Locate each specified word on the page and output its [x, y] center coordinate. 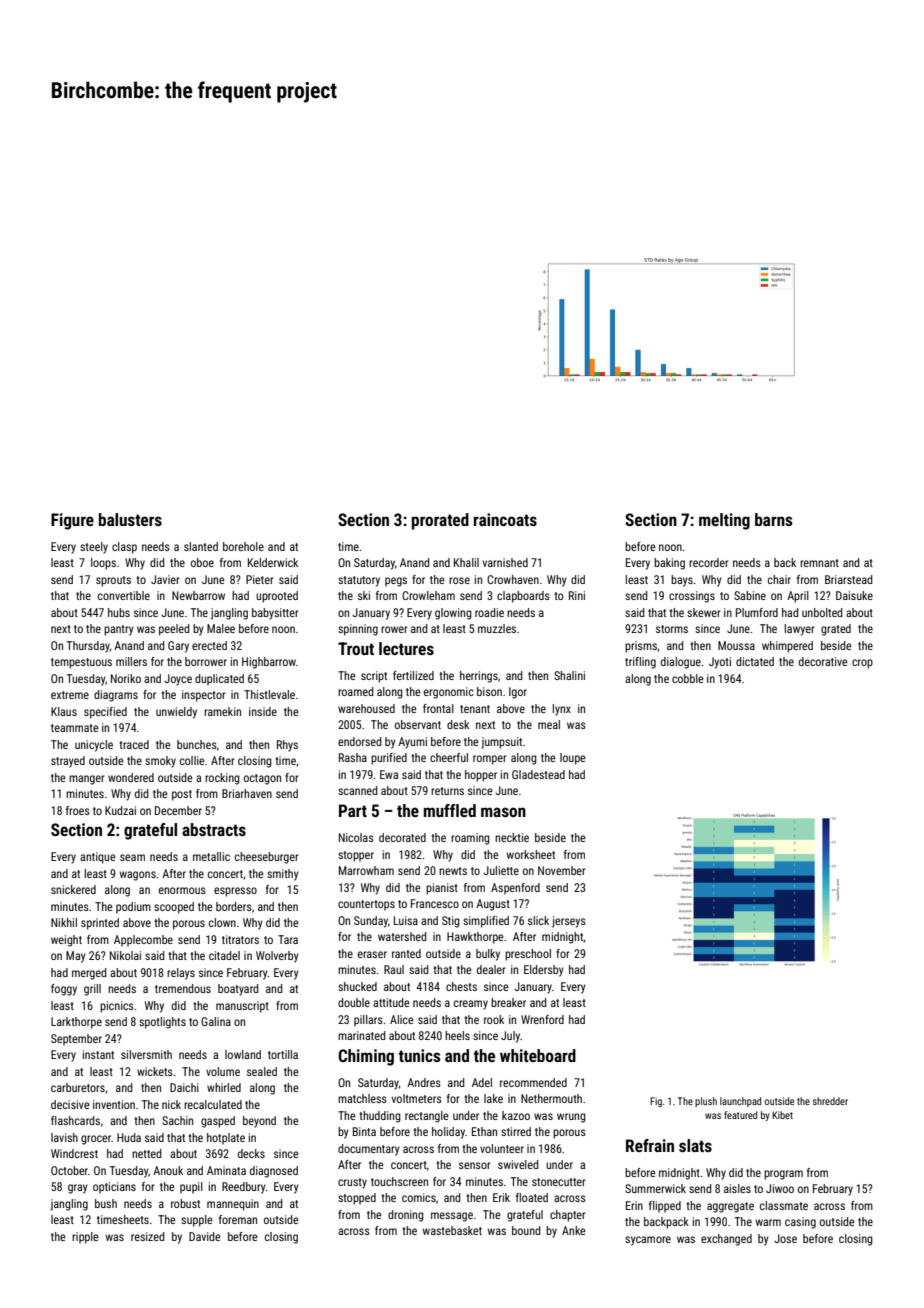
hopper [481, 776]
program [783, 1175]
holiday [448, 1133]
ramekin [222, 711]
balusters [130, 519]
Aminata [226, 1170]
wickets [155, 1071]
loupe [572, 759]
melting [724, 521]
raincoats [505, 519]
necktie [512, 837]
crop [862, 664]
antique [97, 858]
